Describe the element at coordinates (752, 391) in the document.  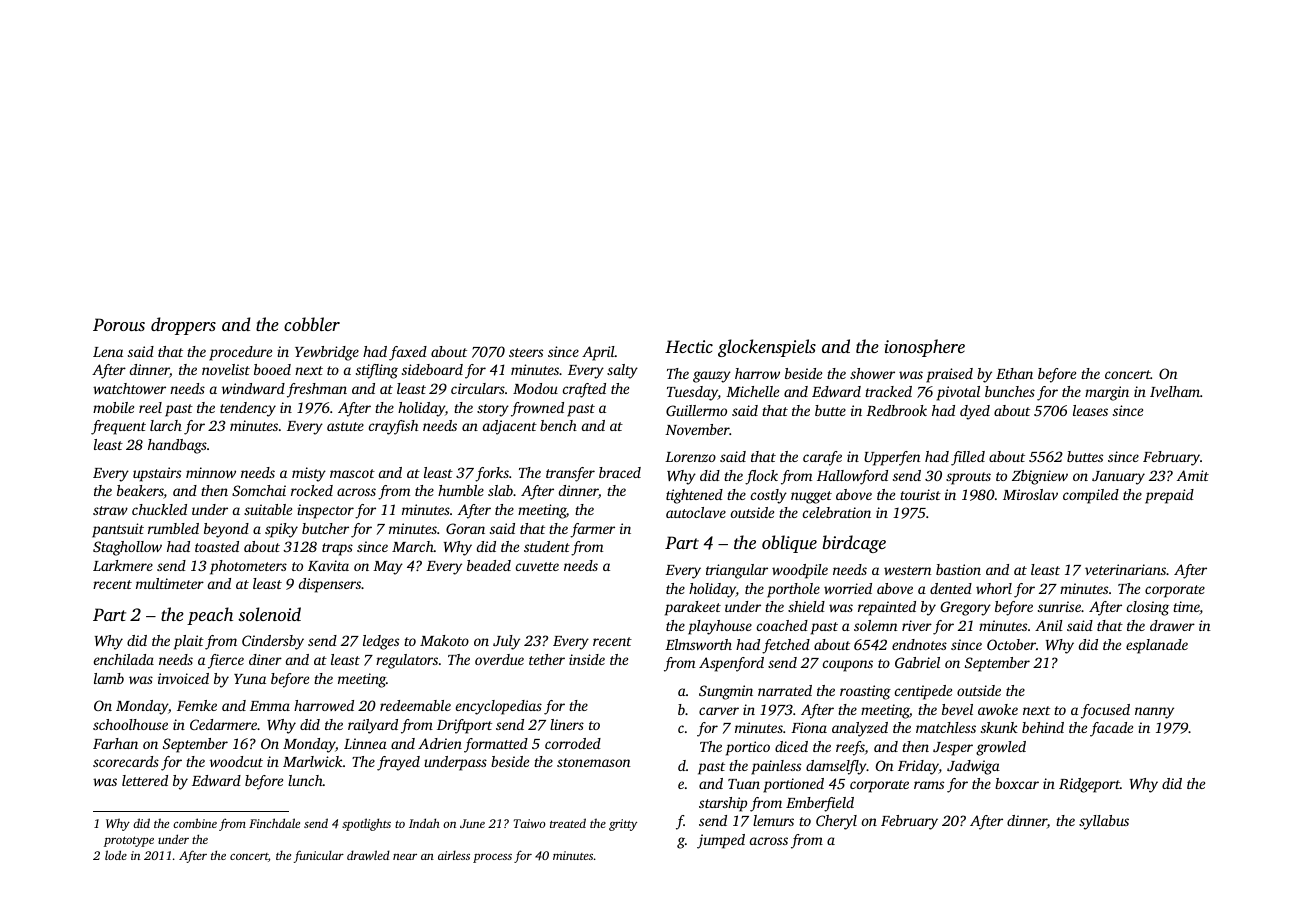
I see `Michelle` at that location.
